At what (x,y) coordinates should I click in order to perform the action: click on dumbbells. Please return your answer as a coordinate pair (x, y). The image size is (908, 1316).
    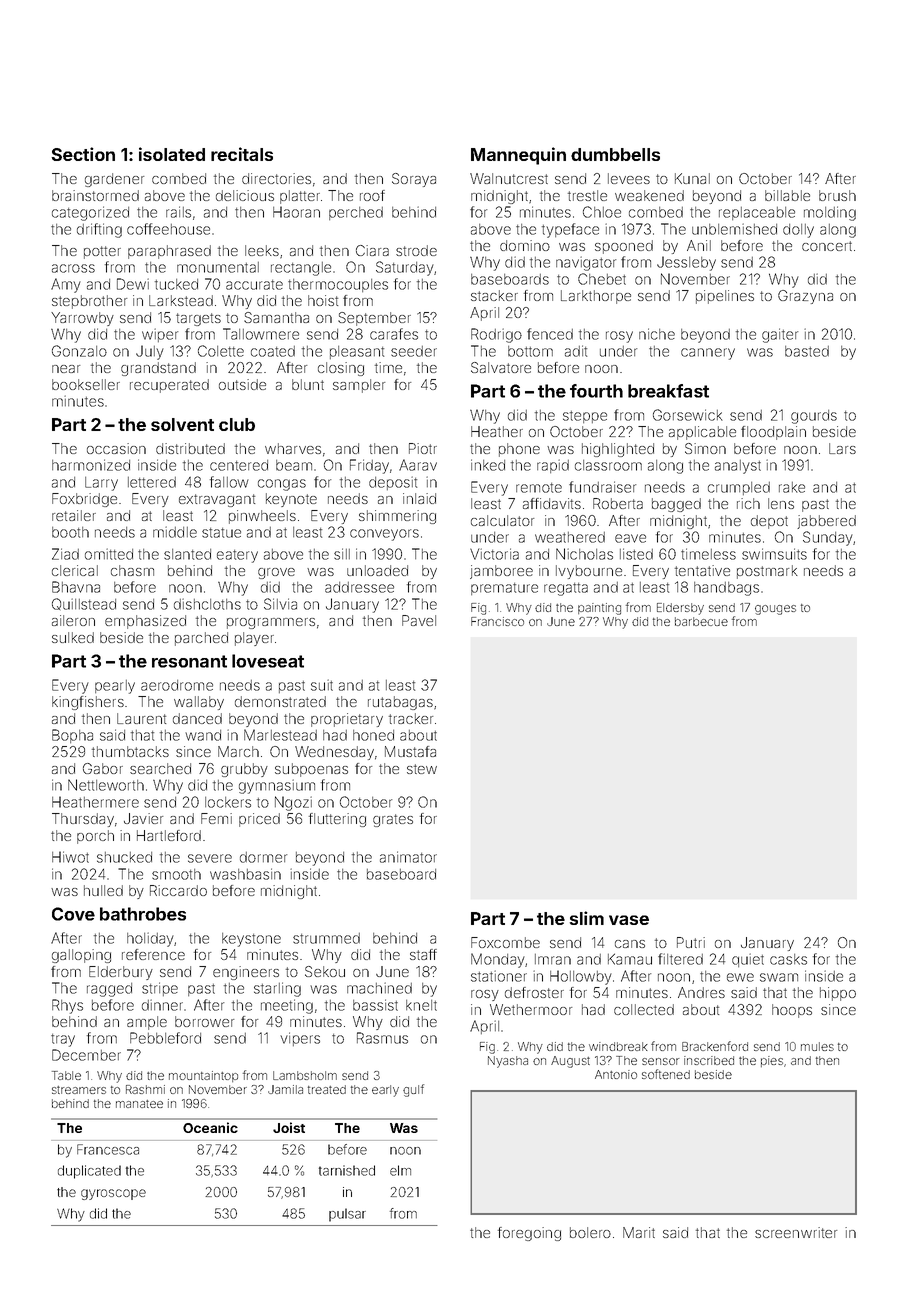
    Looking at the image, I should click on (615, 154).
